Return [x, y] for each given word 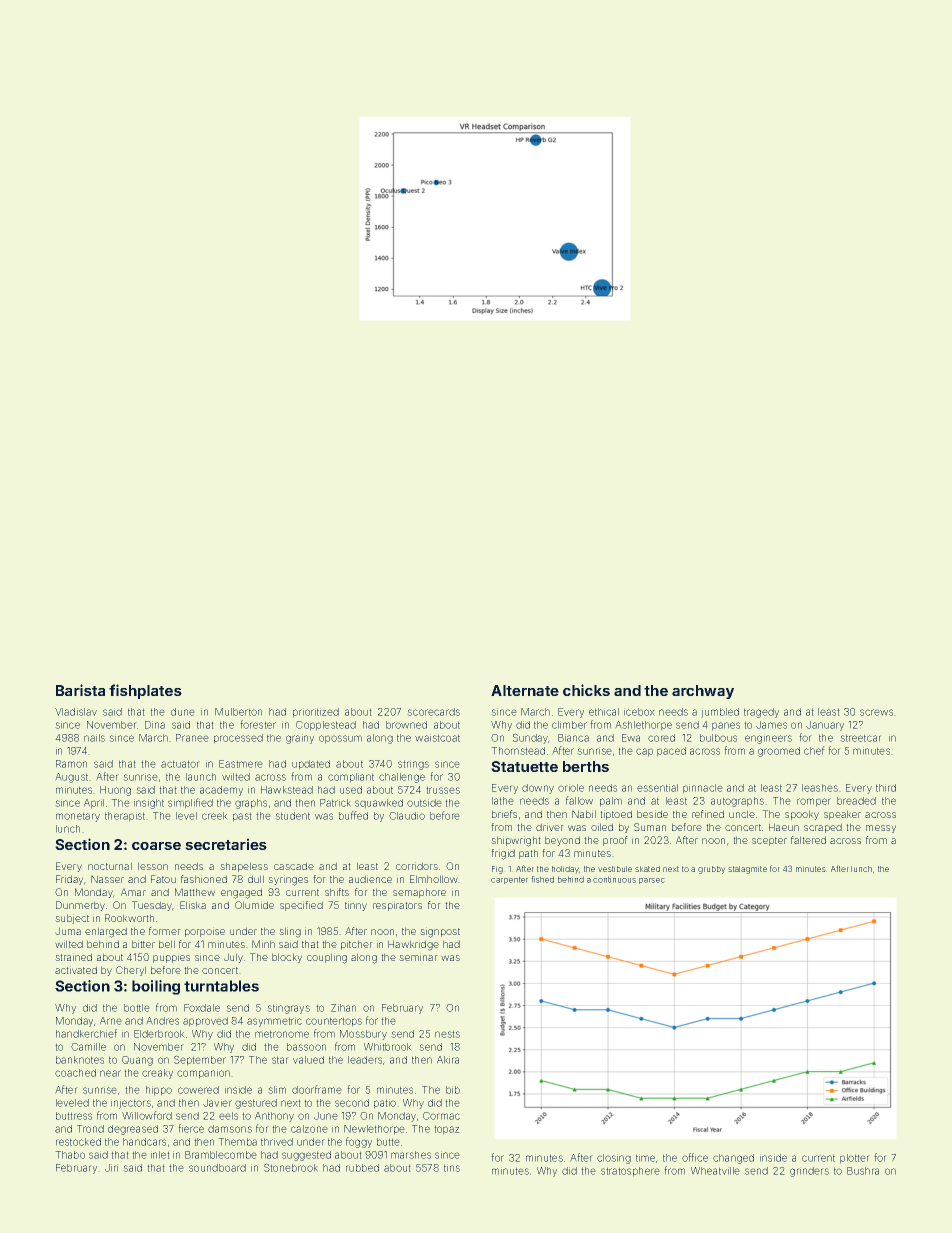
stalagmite [747, 870]
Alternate [525, 690]
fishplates [145, 691]
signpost [440, 932]
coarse [156, 846]
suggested [306, 1156]
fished [542, 879]
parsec [652, 881]
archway [703, 692]
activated [76, 970]
